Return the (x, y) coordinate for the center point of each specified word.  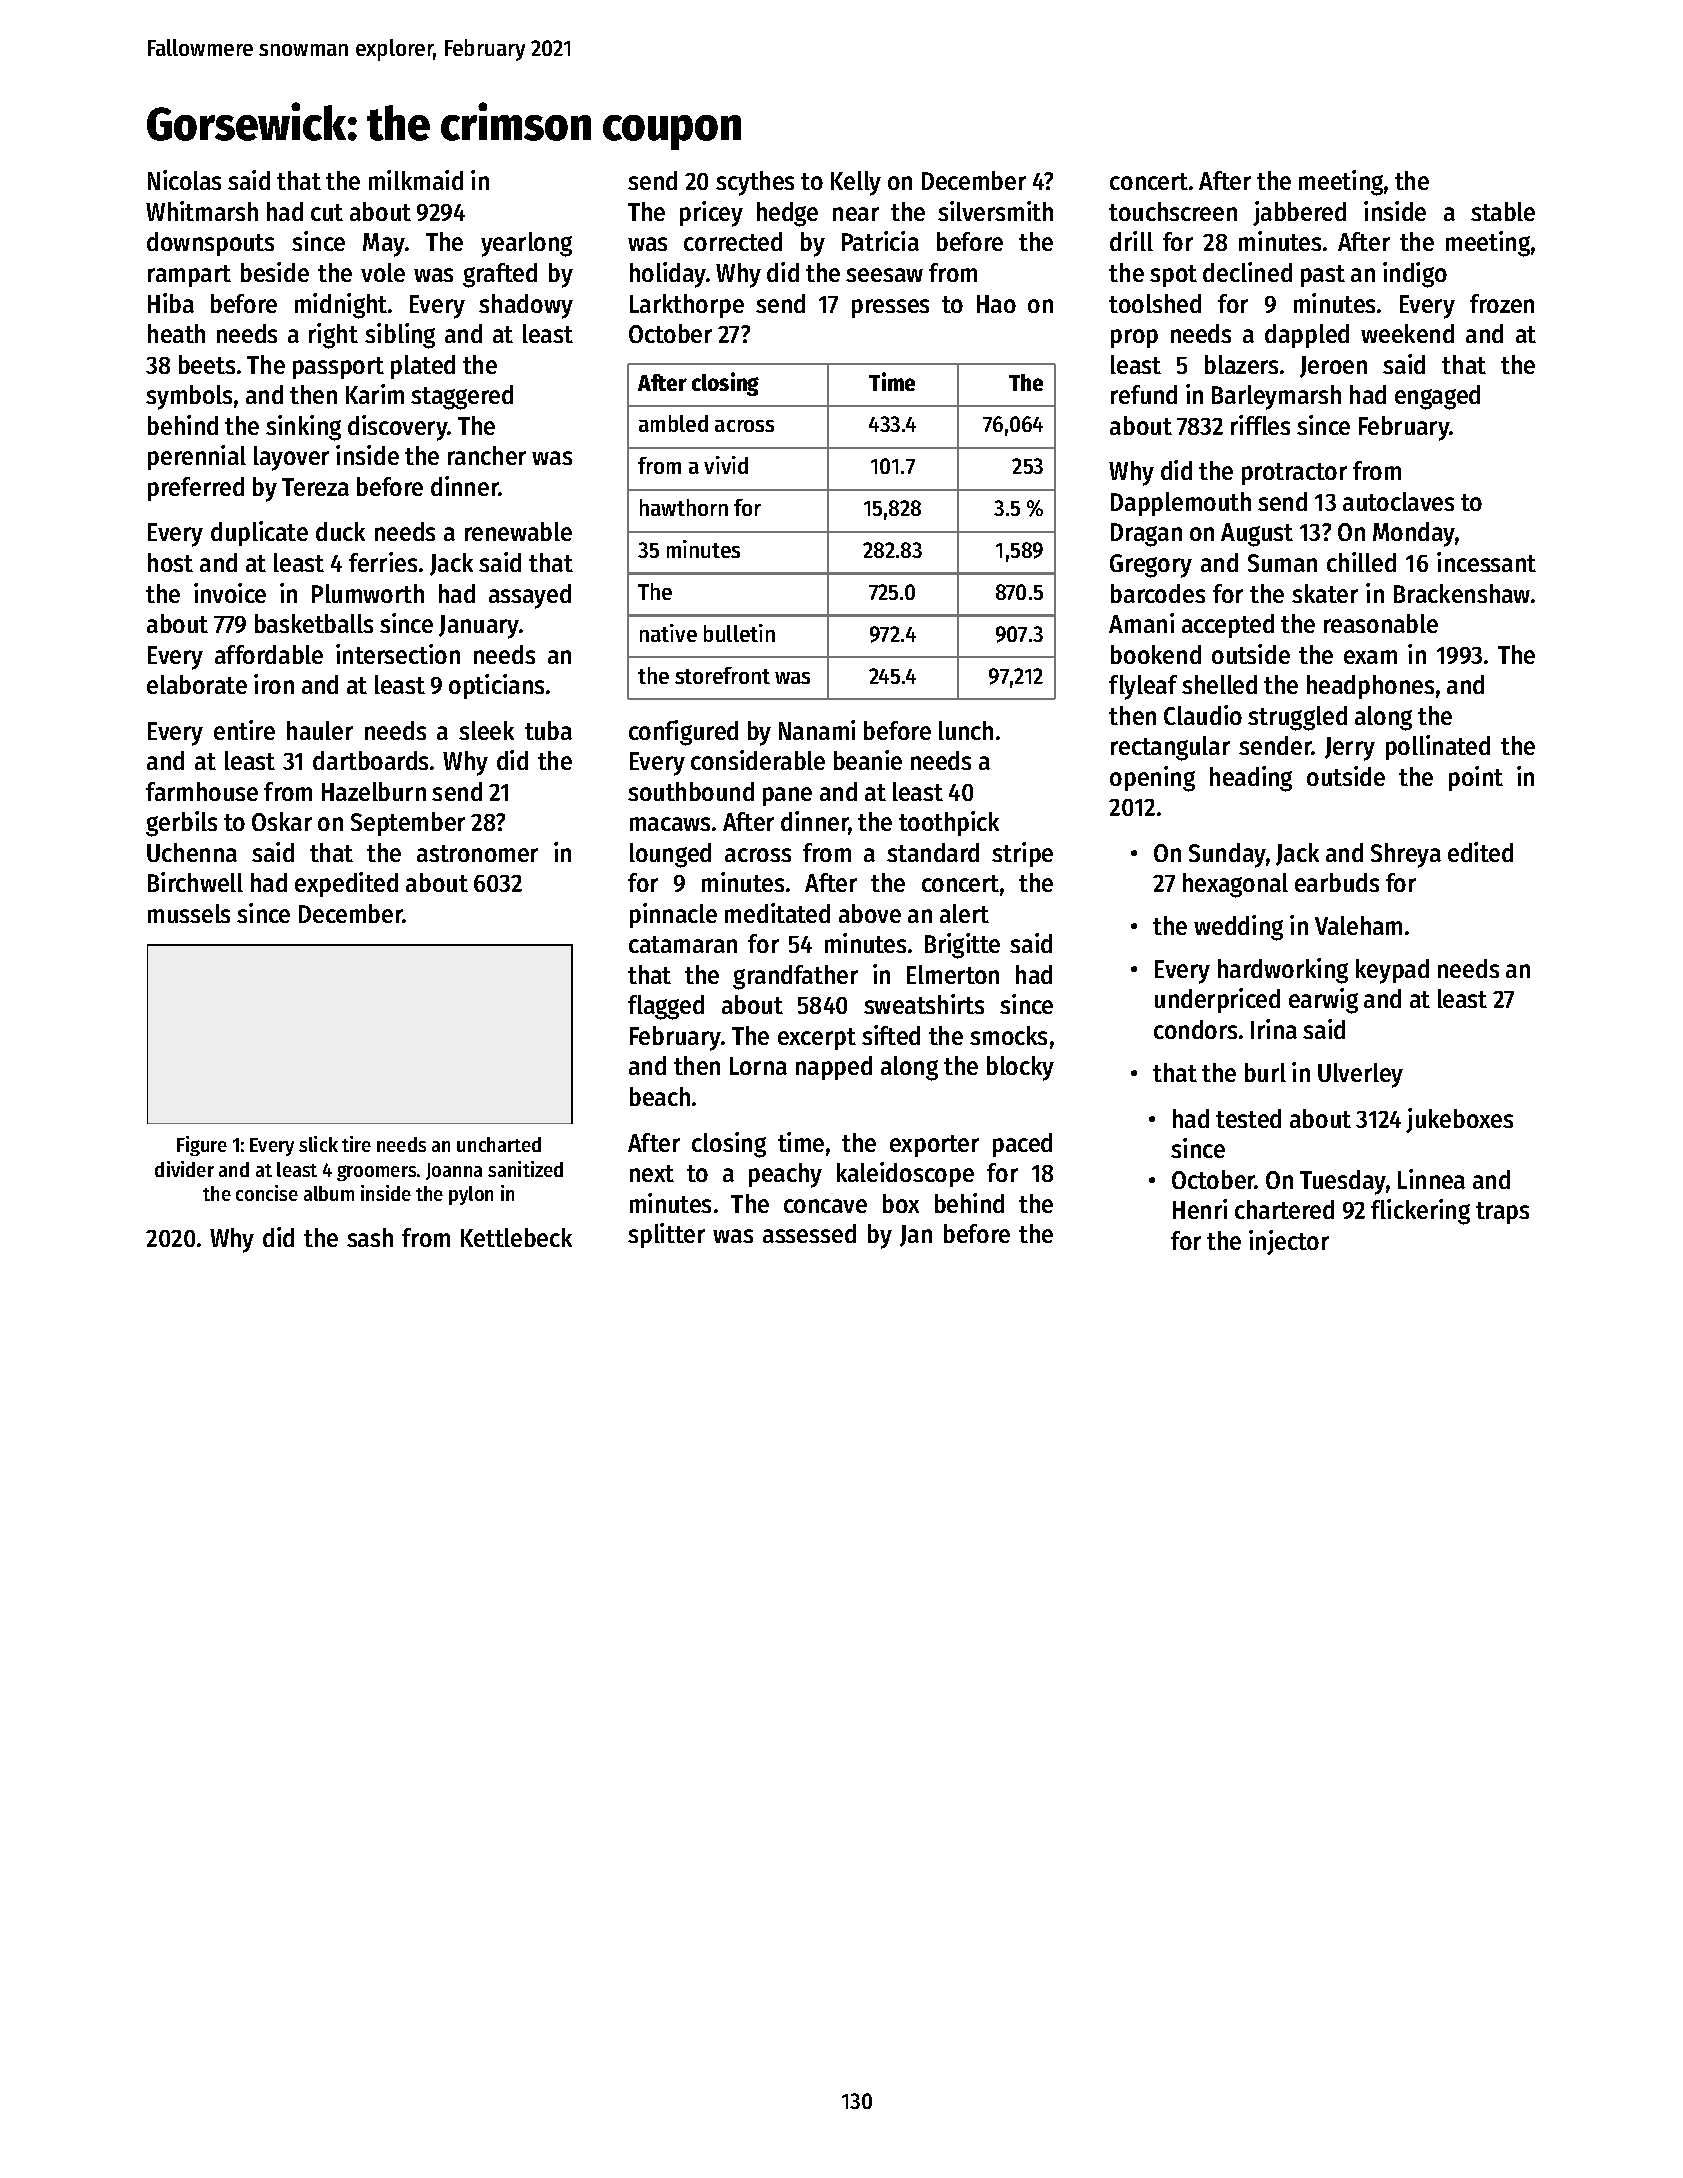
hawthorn (684, 507)
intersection (398, 654)
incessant (1486, 562)
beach (660, 1096)
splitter (666, 1235)
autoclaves (1398, 501)
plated (423, 367)
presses (890, 308)
